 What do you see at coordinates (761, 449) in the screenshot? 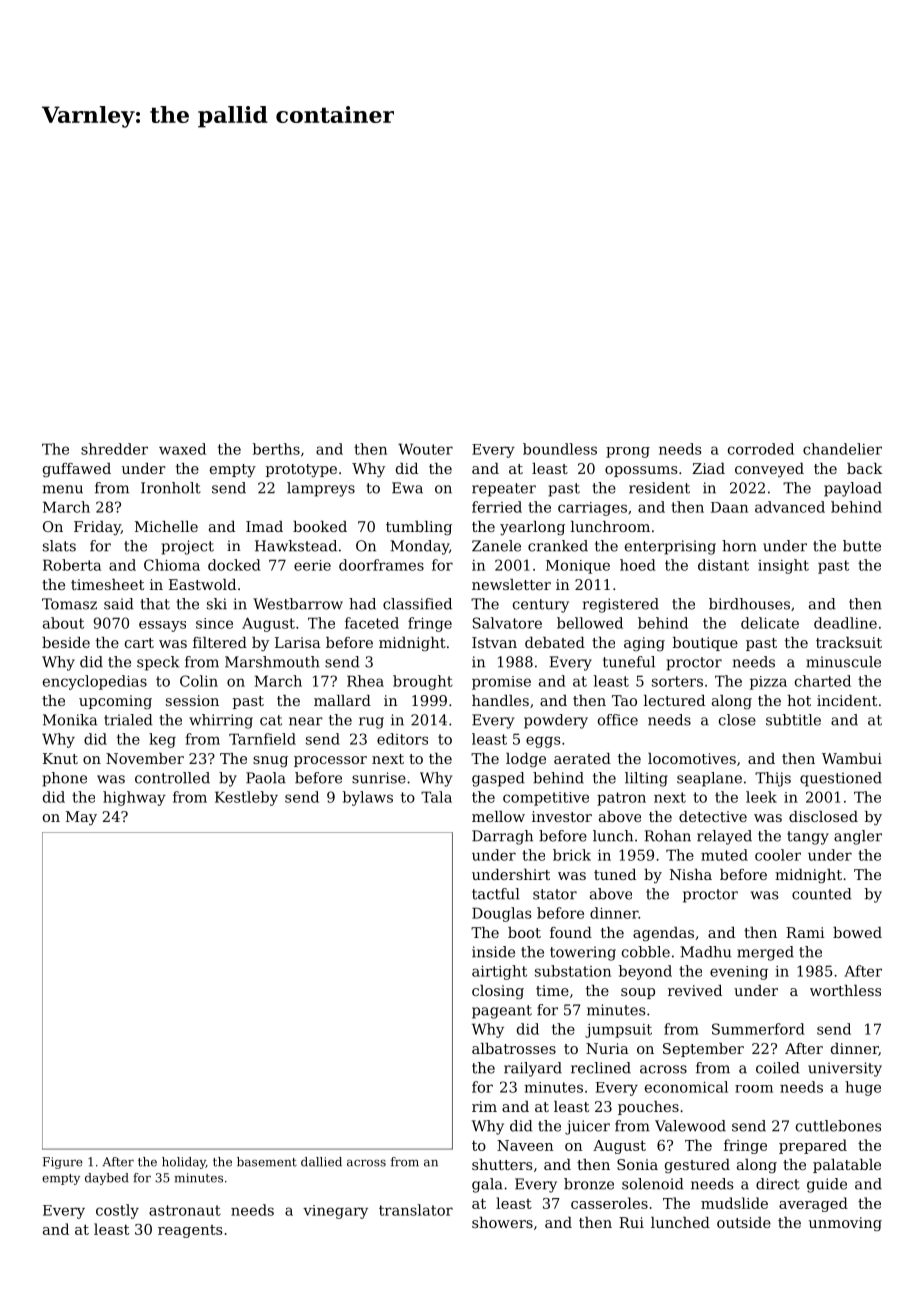
I see `corroded` at bounding box center [761, 449].
